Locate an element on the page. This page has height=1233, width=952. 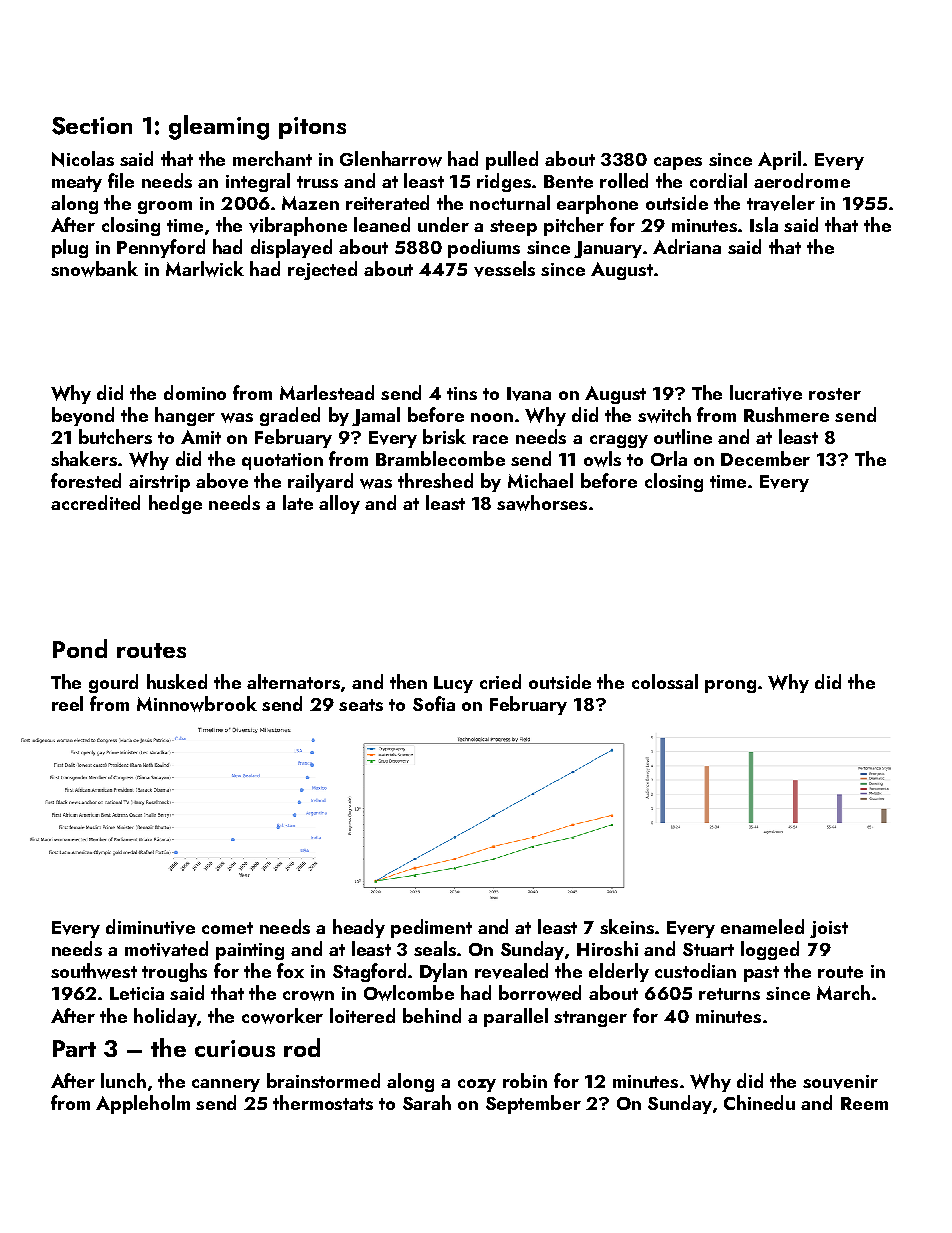
Marlwick is located at coordinates (205, 269).
